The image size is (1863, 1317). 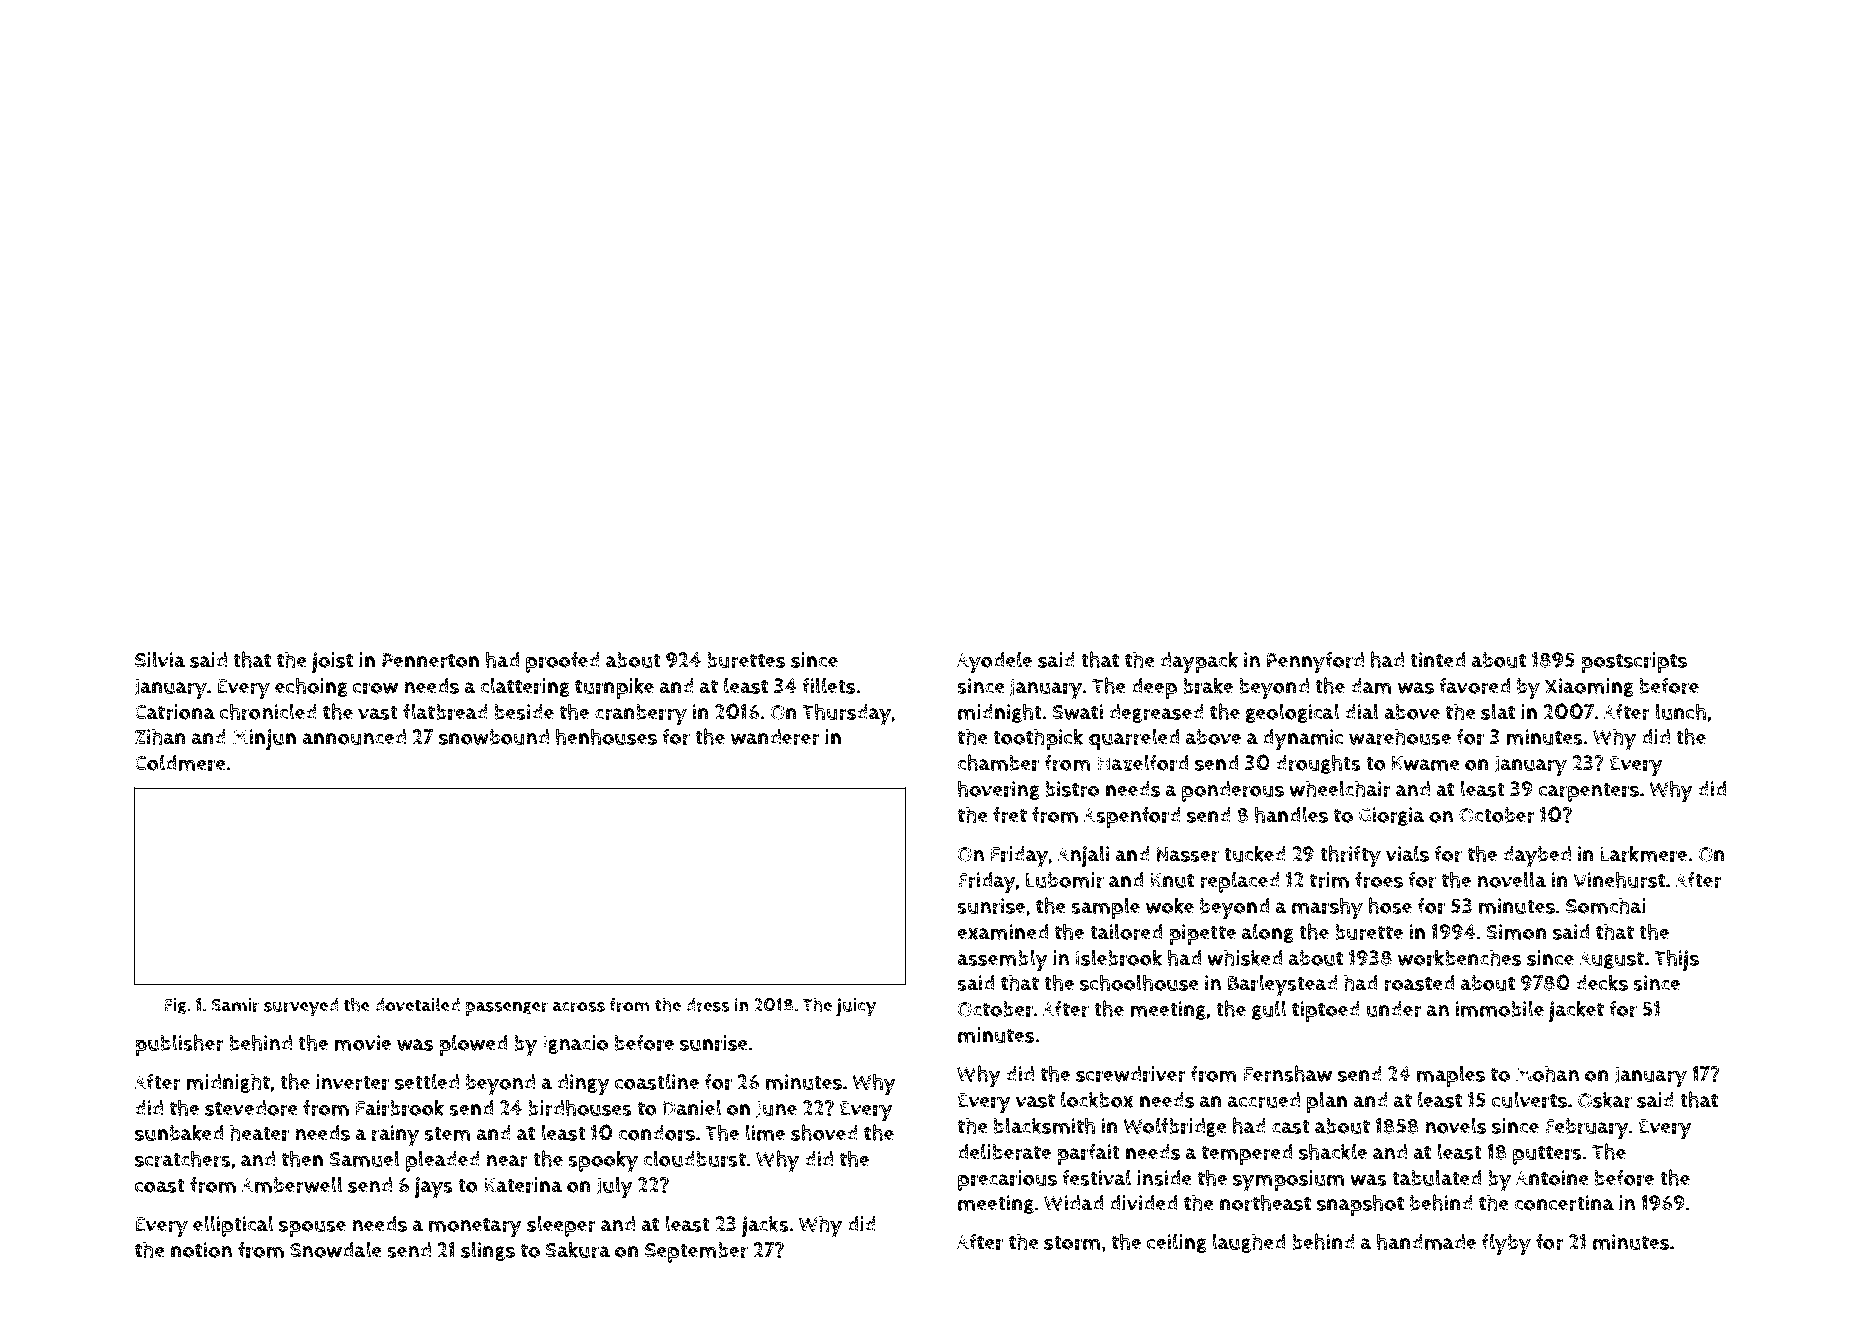 What do you see at coordinates (235, 1005) in the document?
I see `Samir` at bounding box center [235, 1005].
